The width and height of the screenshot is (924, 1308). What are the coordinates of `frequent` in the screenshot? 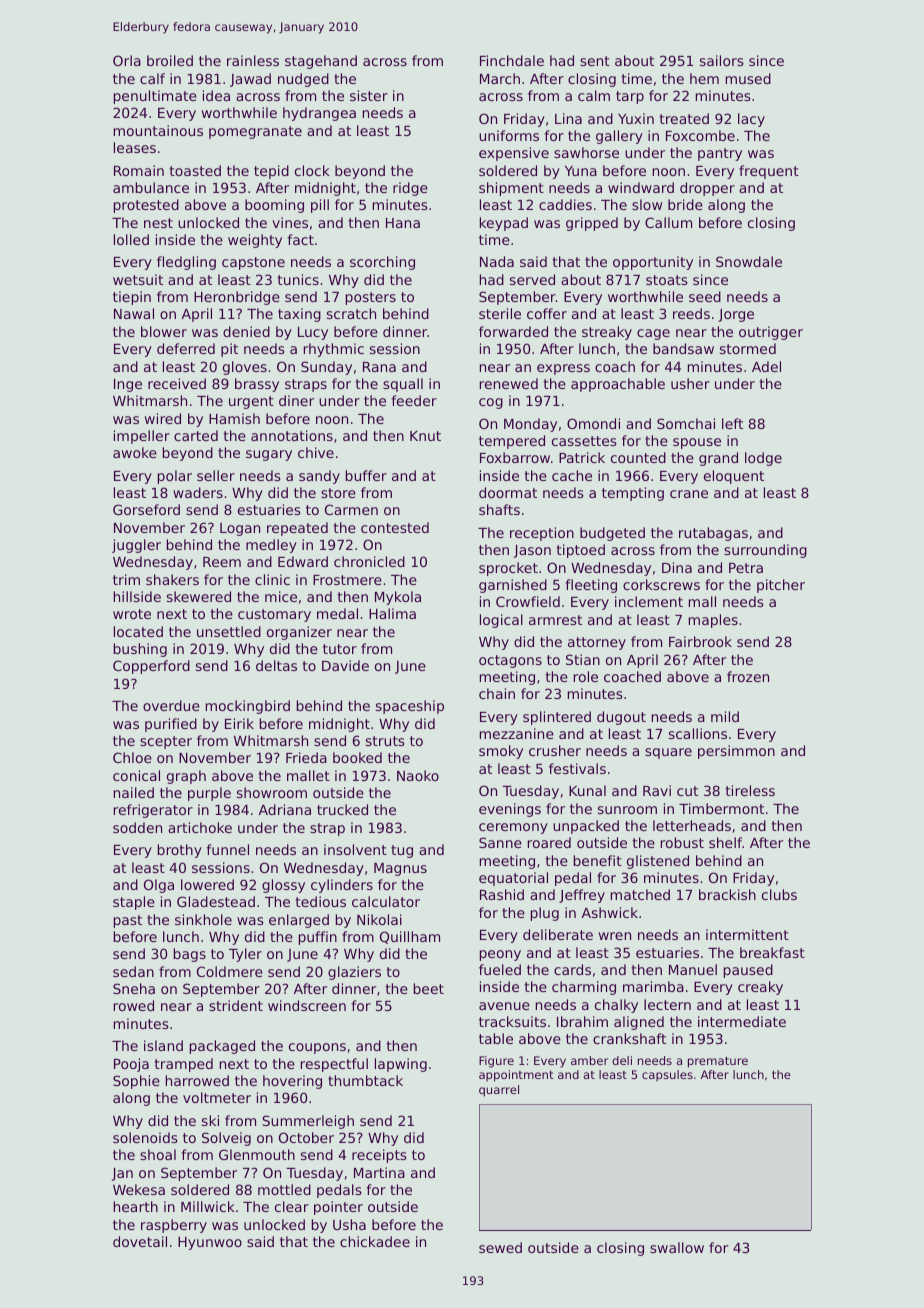 It's located at (769, 172).
